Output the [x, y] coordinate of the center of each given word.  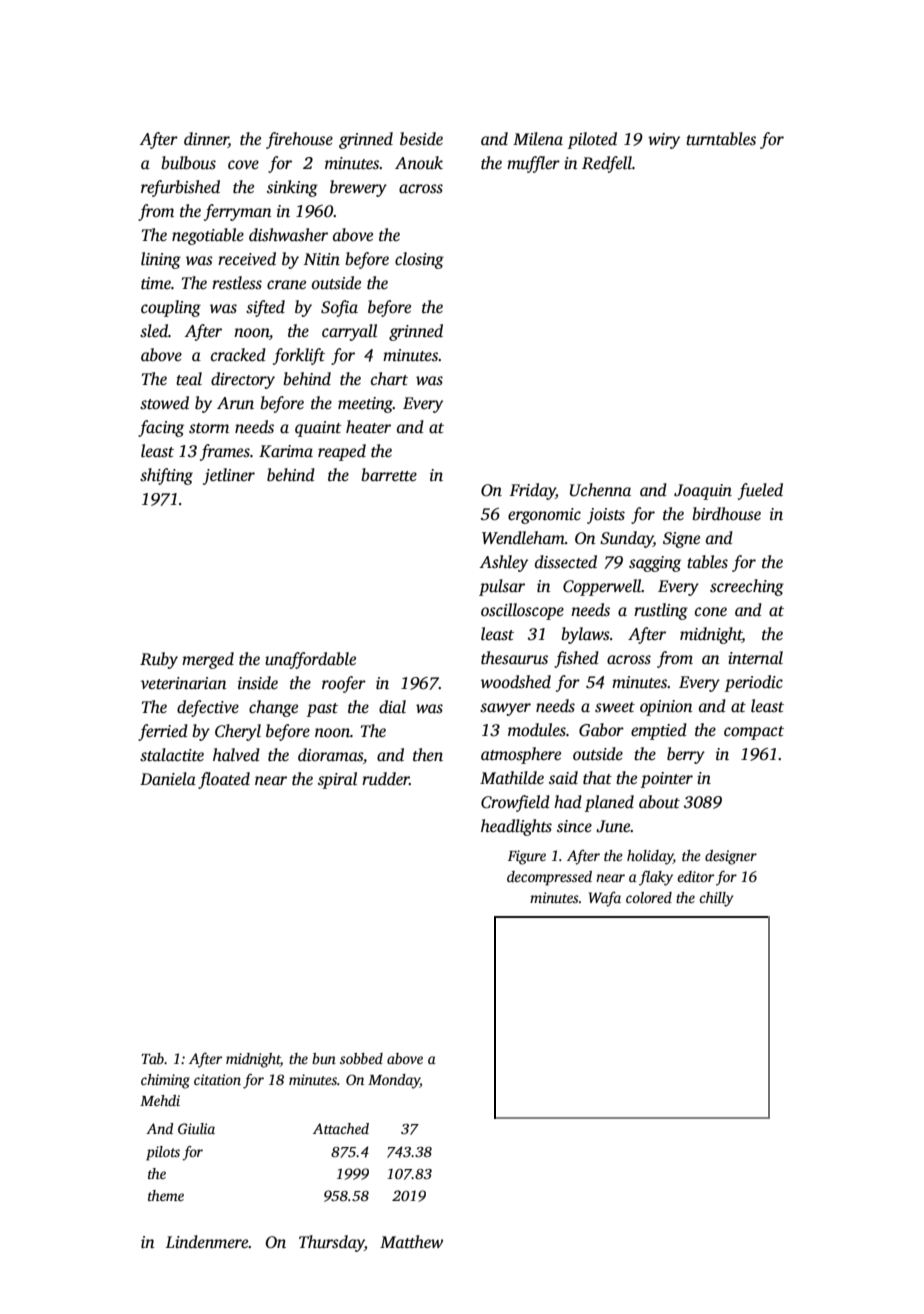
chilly [716, 899]
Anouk [419, 163]
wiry [664, 141]
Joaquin [703, 492]
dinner [206, 139]
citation [217, 1079]
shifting [166, 476]
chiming [165, 1081]
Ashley [504, 563]
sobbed [361, 1058]
